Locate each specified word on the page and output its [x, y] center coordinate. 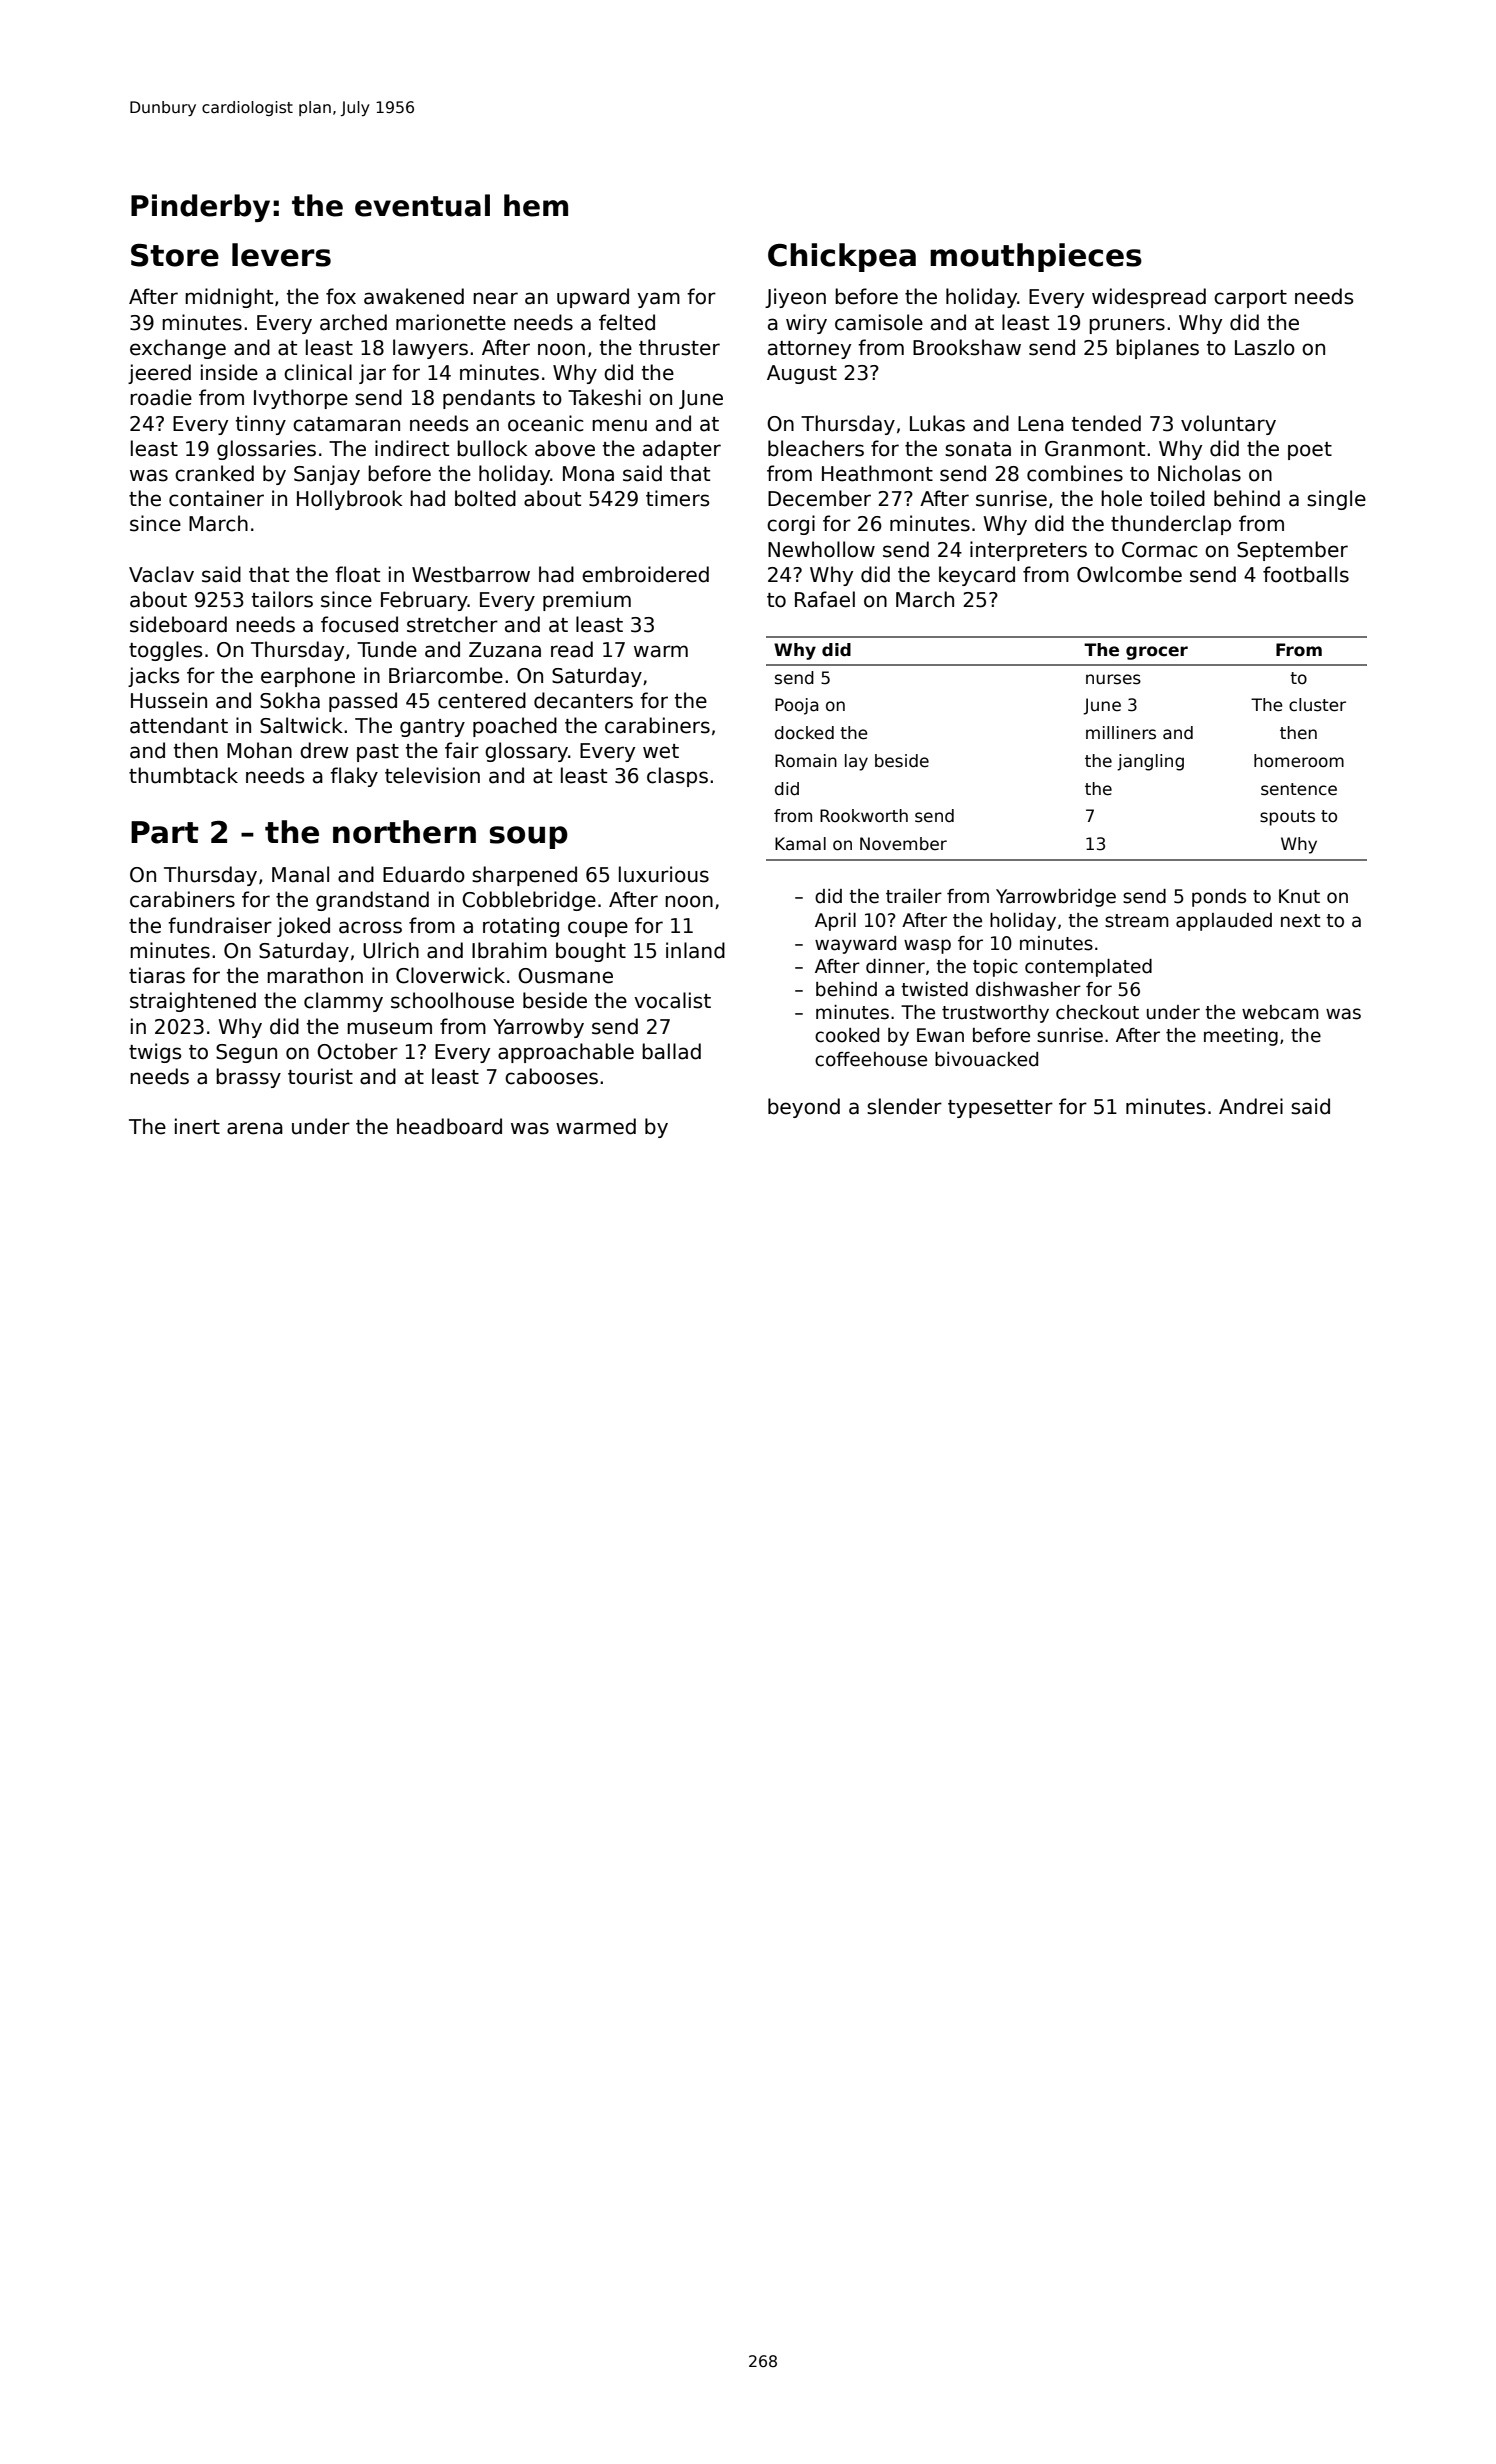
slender [904, 1106]
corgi [791, 525]
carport [1250, 299]
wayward [855, 945]
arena [255, 1128]
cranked [214, 473]
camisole [879, 322]
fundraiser [220, 925]
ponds [1219, 898]
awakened [414, 296]
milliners [1121, 733]
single [1336, 500]
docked [804, 733]
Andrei [1251, 1106]
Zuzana [505, 650]
